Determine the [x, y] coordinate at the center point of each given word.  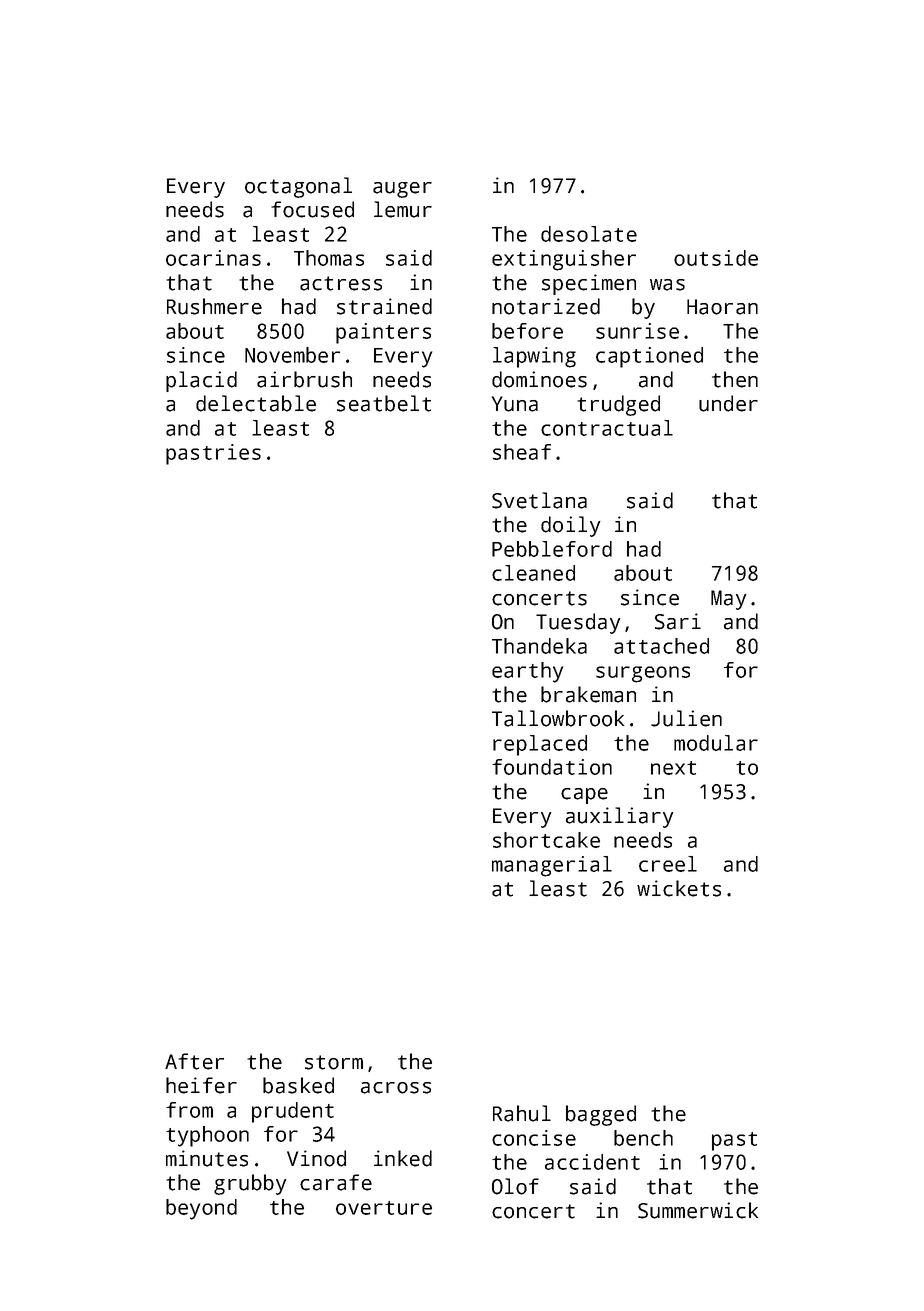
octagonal [298, 187]
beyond [201, 1209]
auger [402, 190]
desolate [589, 234]
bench [643, 1138]
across [396, 1088]
